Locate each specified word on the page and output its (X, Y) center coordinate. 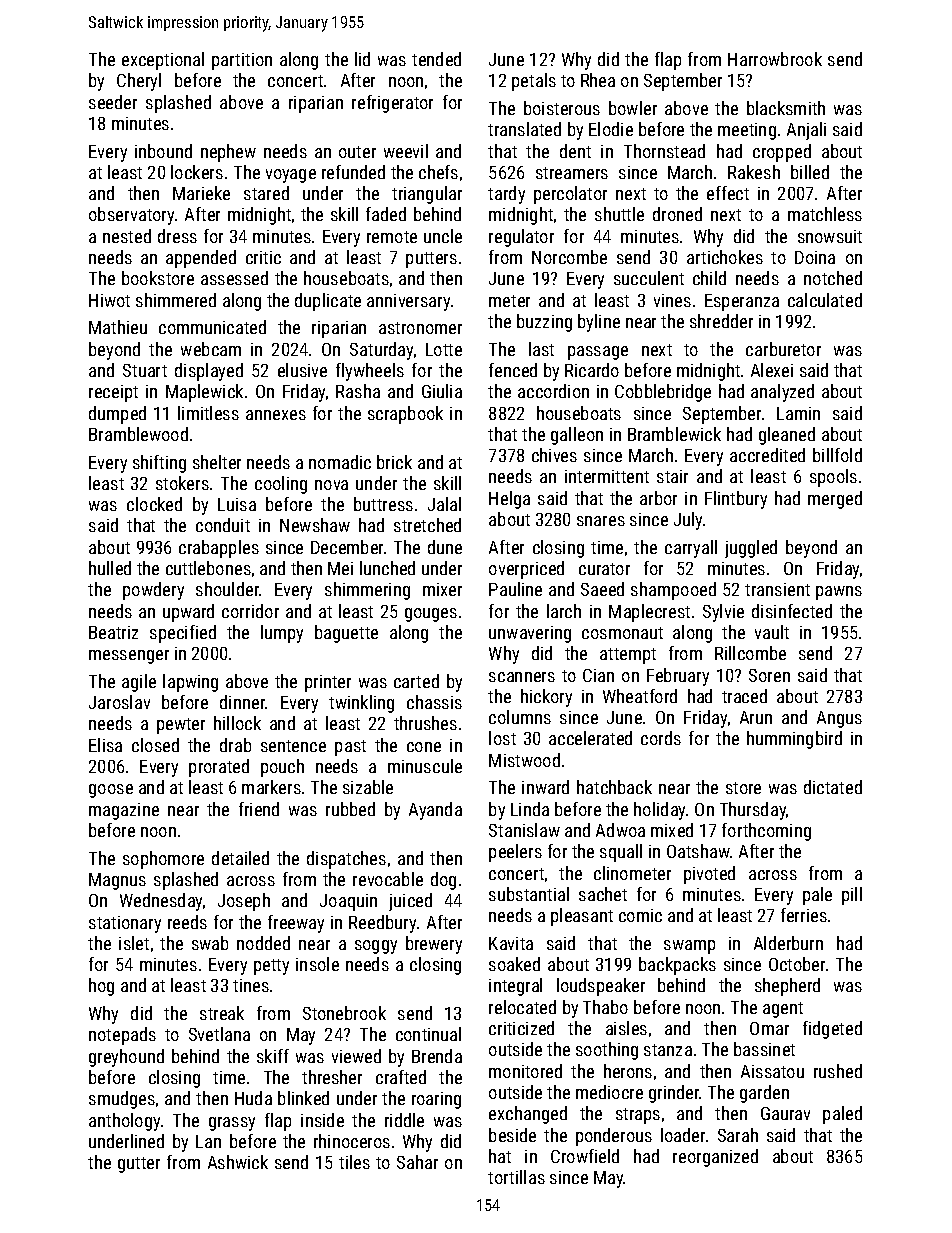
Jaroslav (119, 702)
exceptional (163, 61)
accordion (553, 391)
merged (835, 500)
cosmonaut (622, 633)
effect (728, 193)
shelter (217, 462)
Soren (769, 675)
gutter (139, 1165)
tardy (506, 195)
